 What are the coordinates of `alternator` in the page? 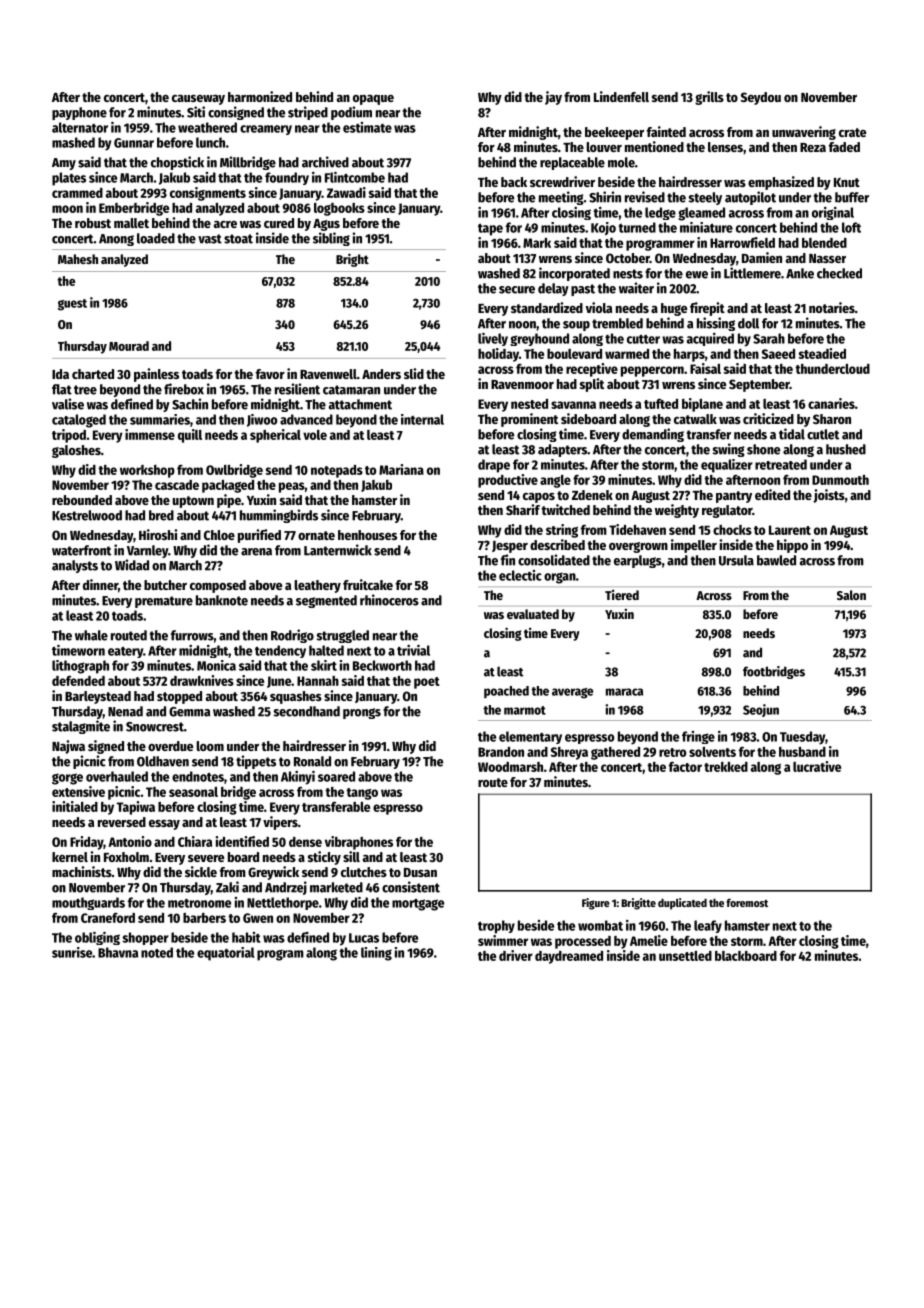 It's located at (80, 127).
